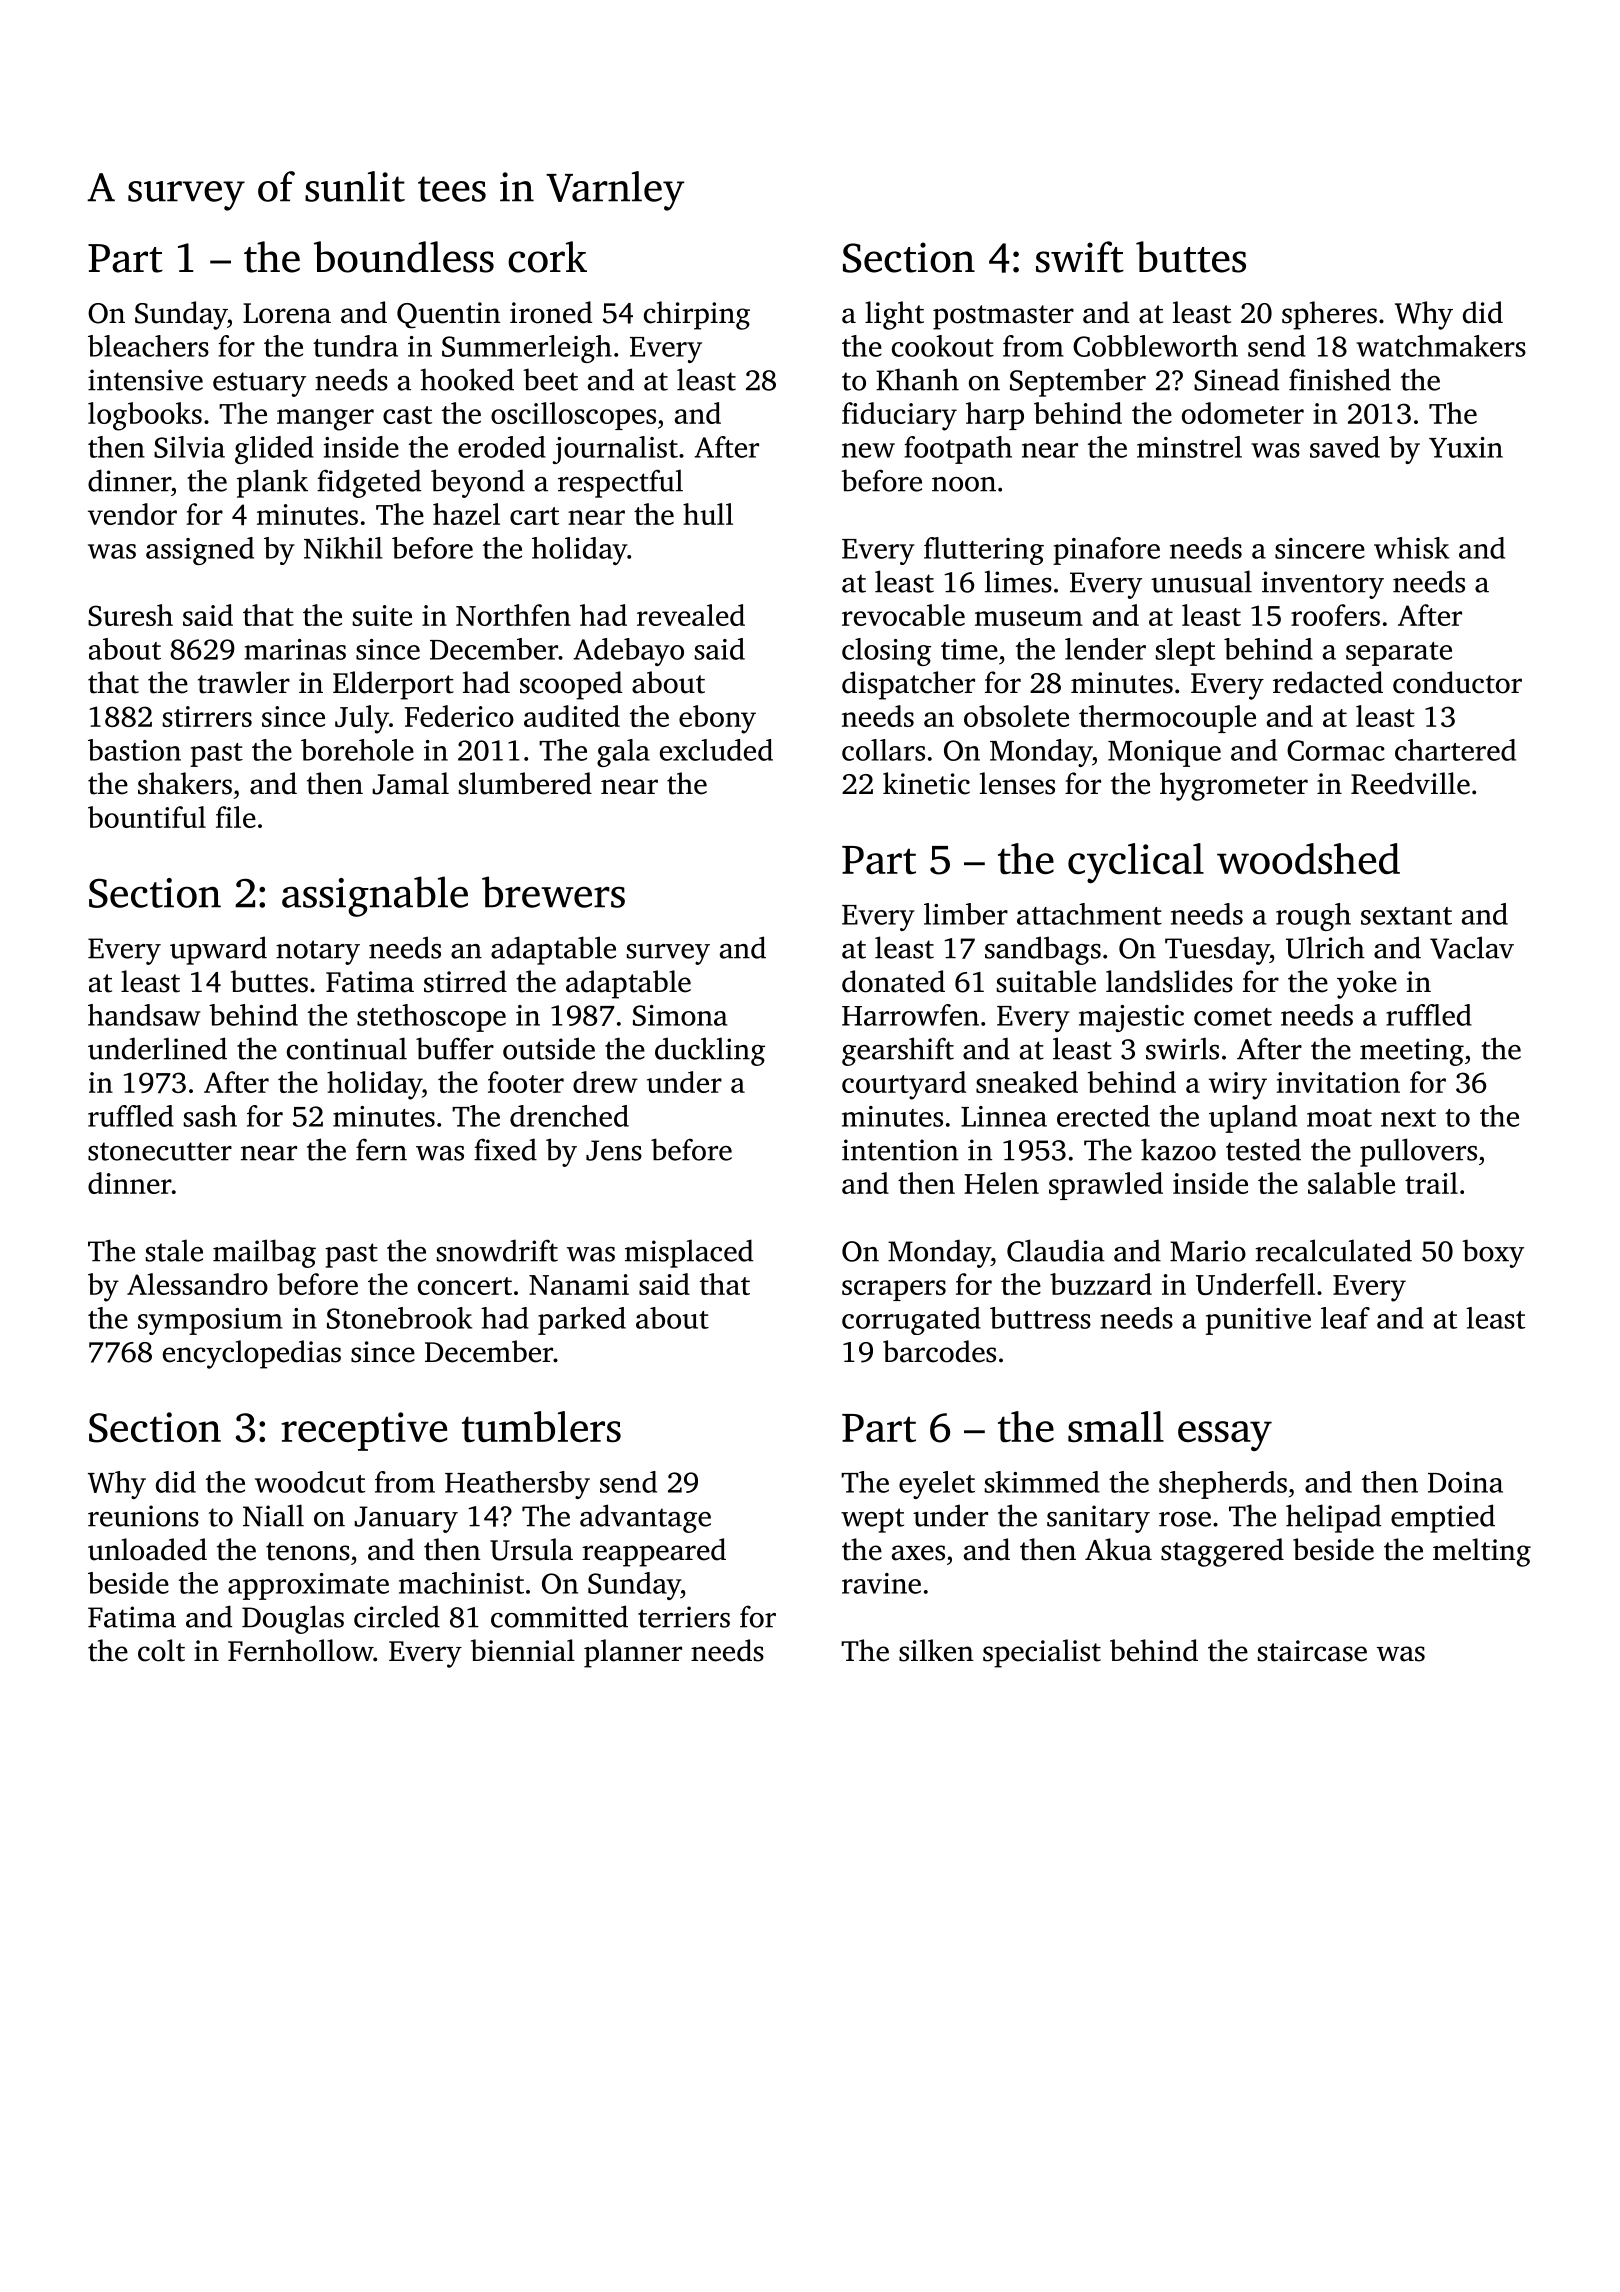 The width and height of the screenshot is (1620, 2292). I want to click on swift, so click(1080, 257).
